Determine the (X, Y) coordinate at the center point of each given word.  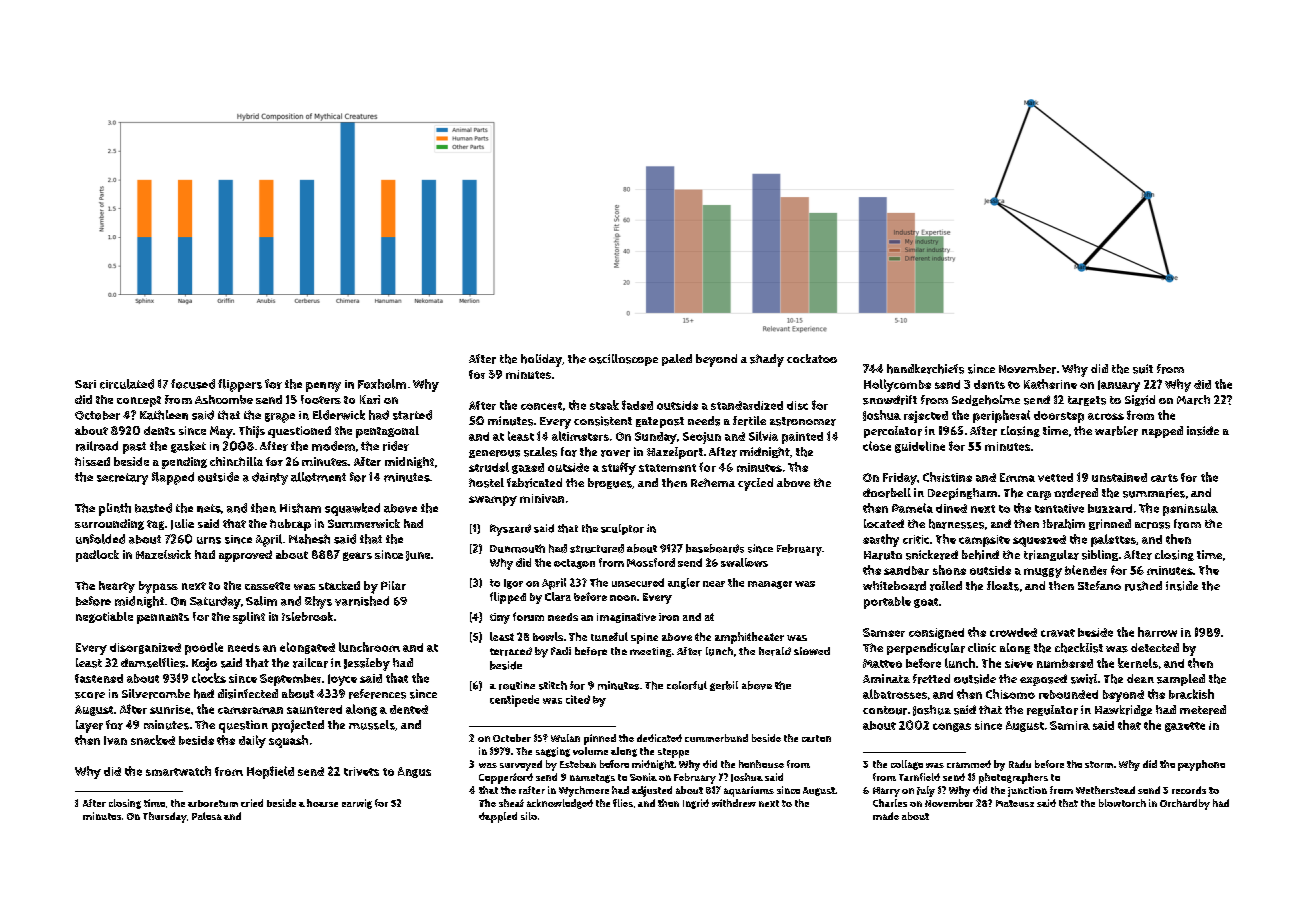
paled (677, 360)
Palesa (207, 816)
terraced (511, 651)
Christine (947, 477)
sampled (1181, 680)
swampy (493, 501)
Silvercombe (156, 694)
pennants (163, 618)
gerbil (724, 686)
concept (139, 401)
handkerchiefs (925, 369)
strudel (489, 467)
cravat (1058, 633)
